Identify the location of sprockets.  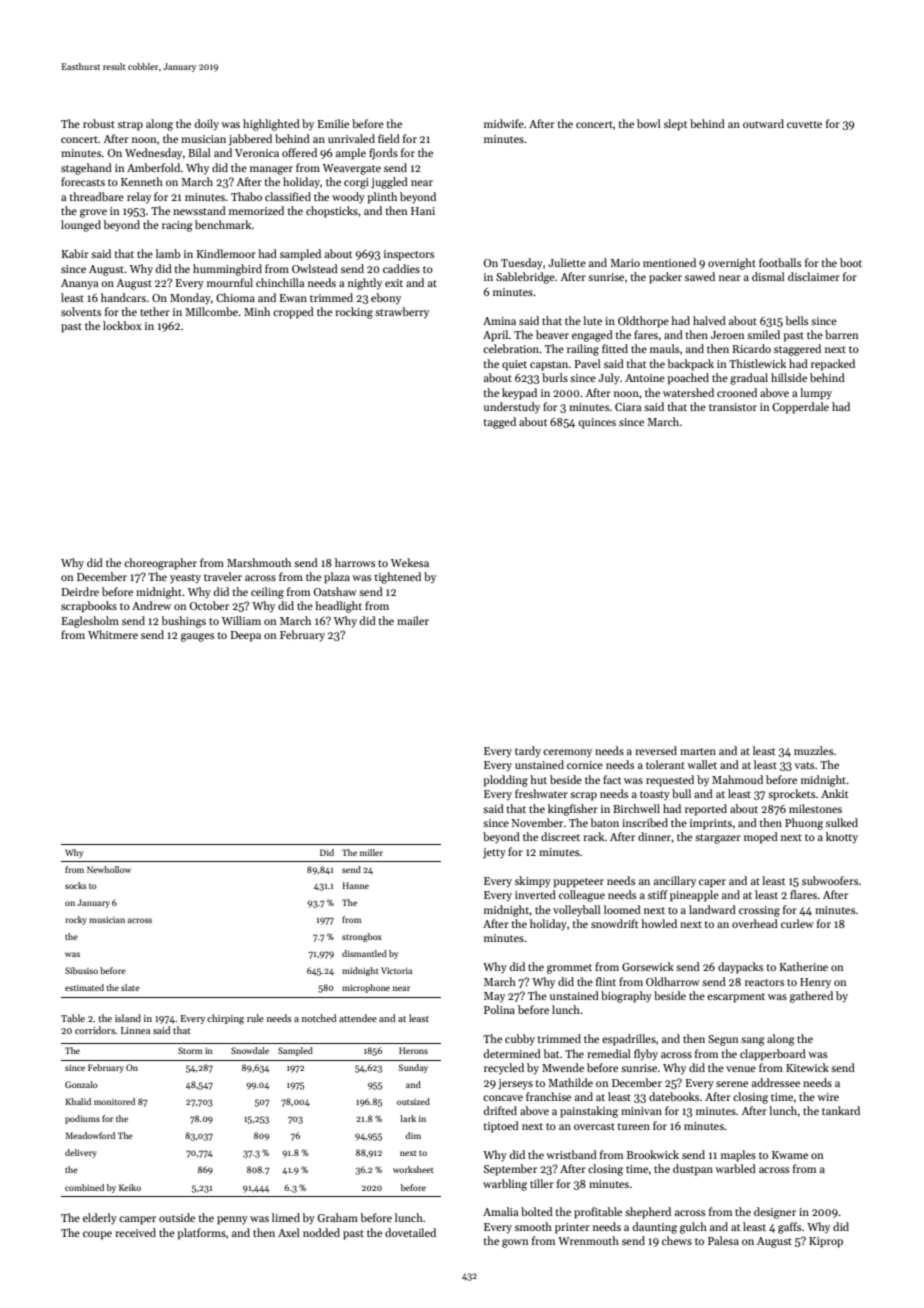
(791, 795).
